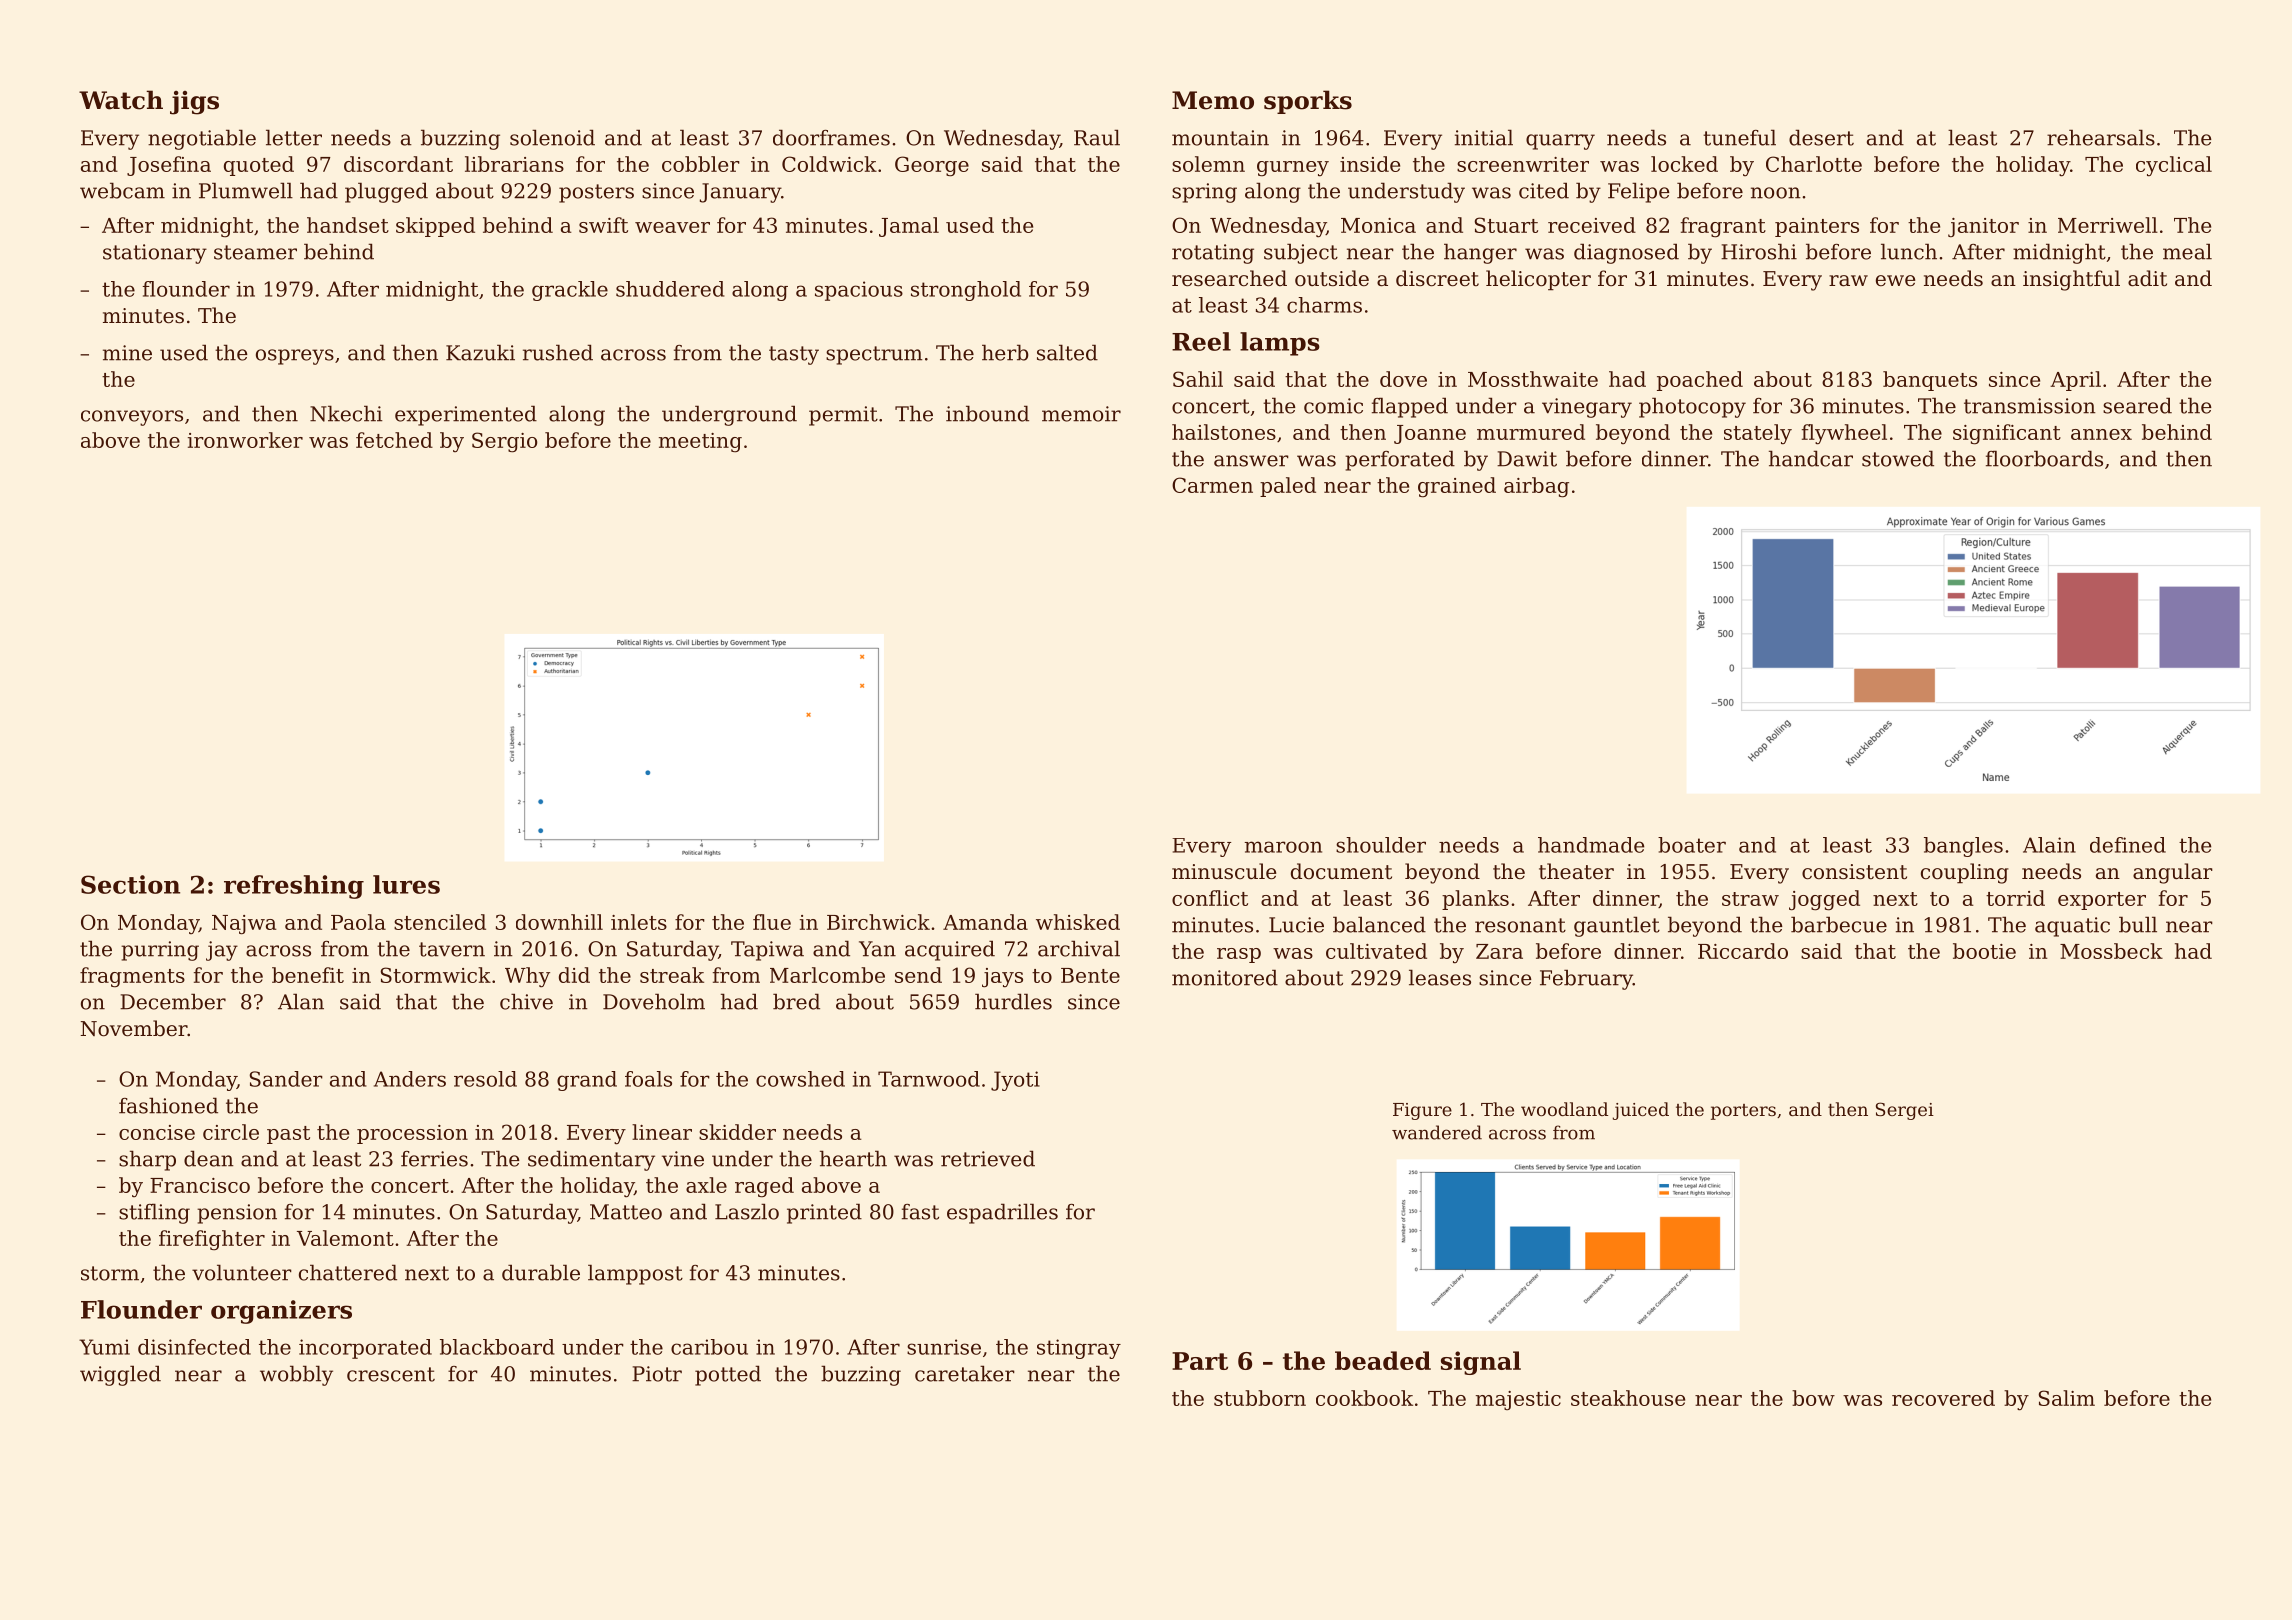 The width and height of the document is (2292, 1620). Describe the element at coordinates (194, 103) in the document. I see `jigs` at that location.
